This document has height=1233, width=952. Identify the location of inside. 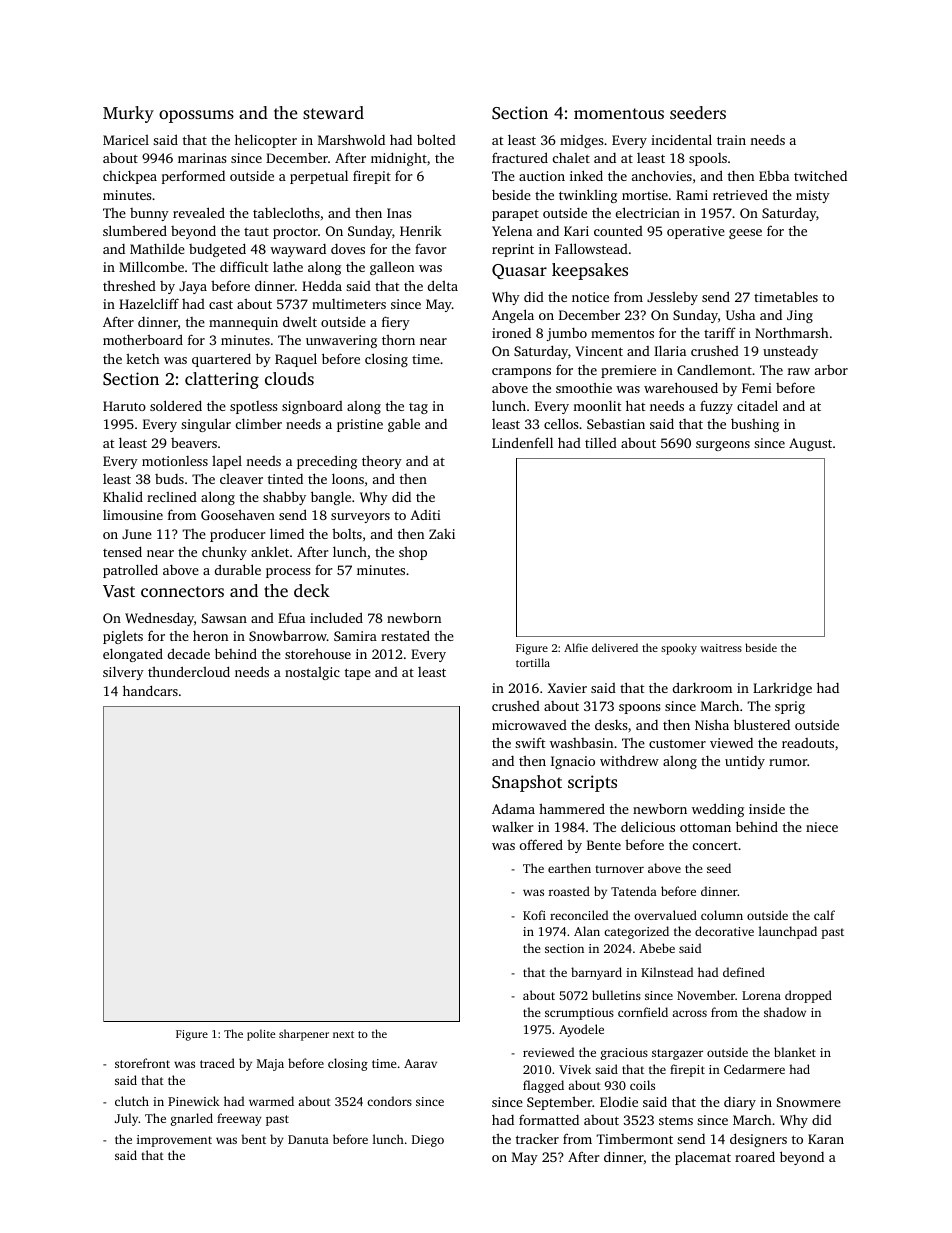
(767, 808).
